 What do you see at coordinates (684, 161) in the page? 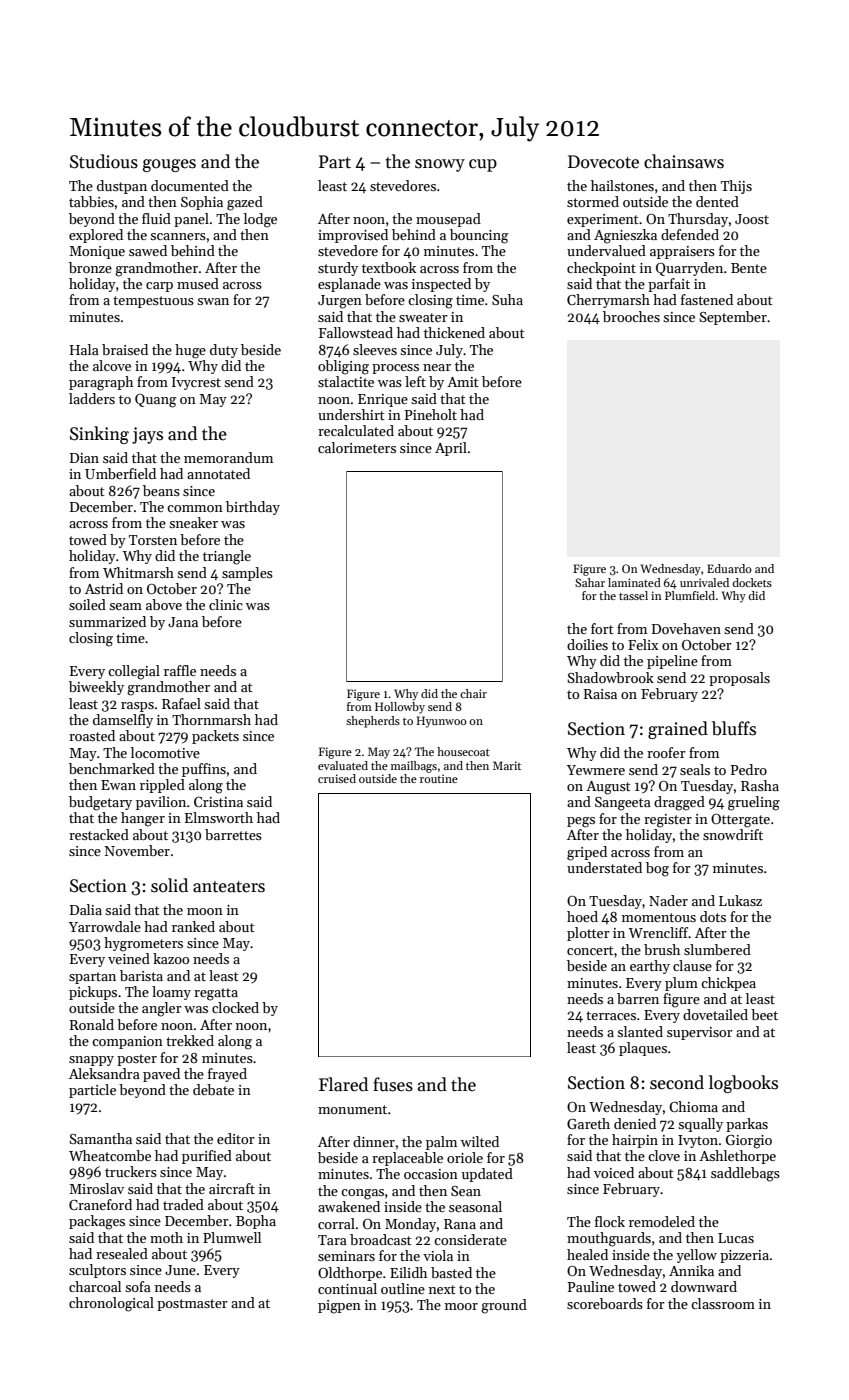
I see `chainsaws` at bounding box center [684, 161].
